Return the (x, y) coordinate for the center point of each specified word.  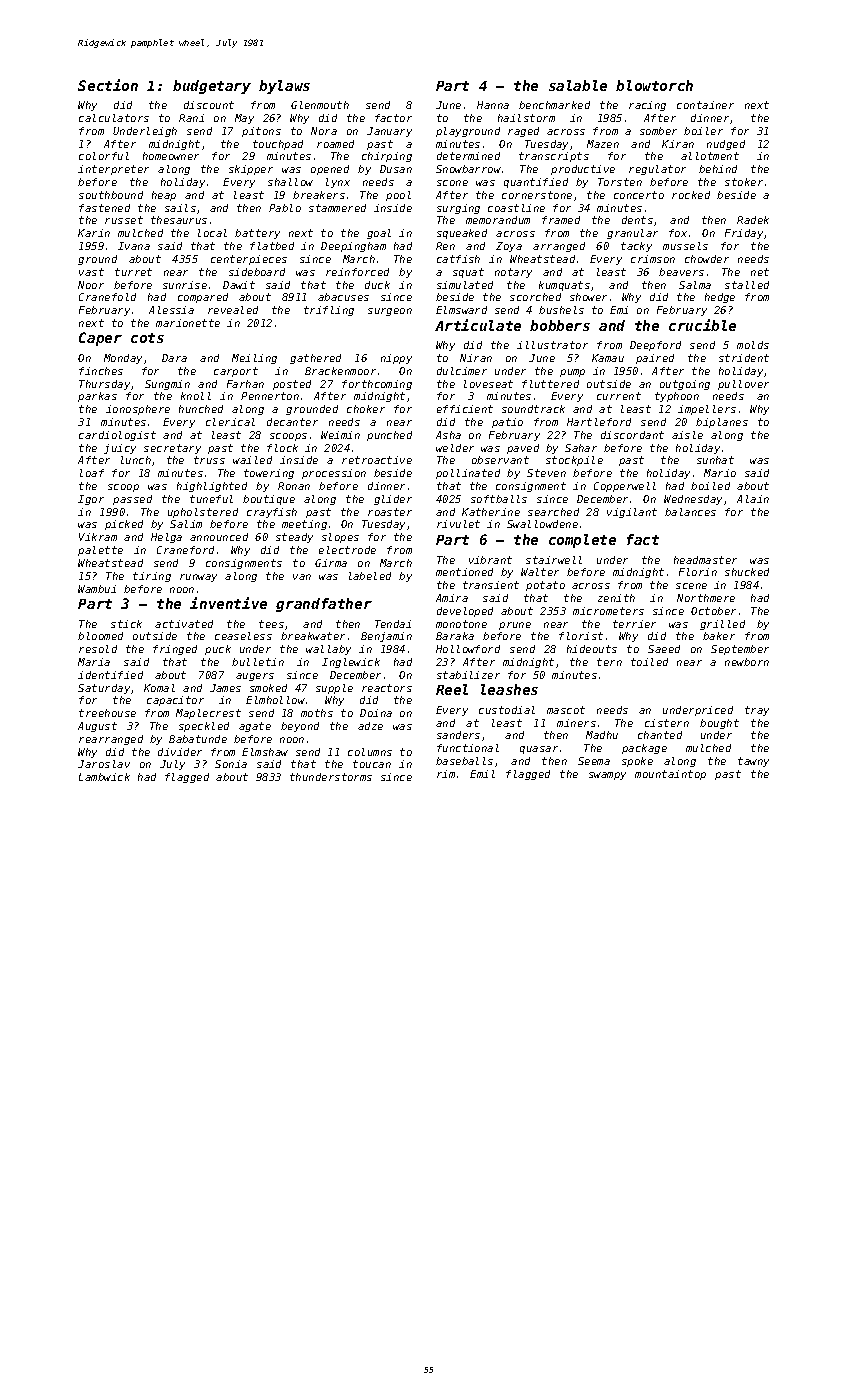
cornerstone (537, 195)
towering (269, 474)
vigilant (632, 513)
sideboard (257, 272)
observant (500, 460)
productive (583, 170)
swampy (607, 776)
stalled (747, 285)
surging (458, 209)
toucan (372, 764)
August (97, 727)
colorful (104, 156)
